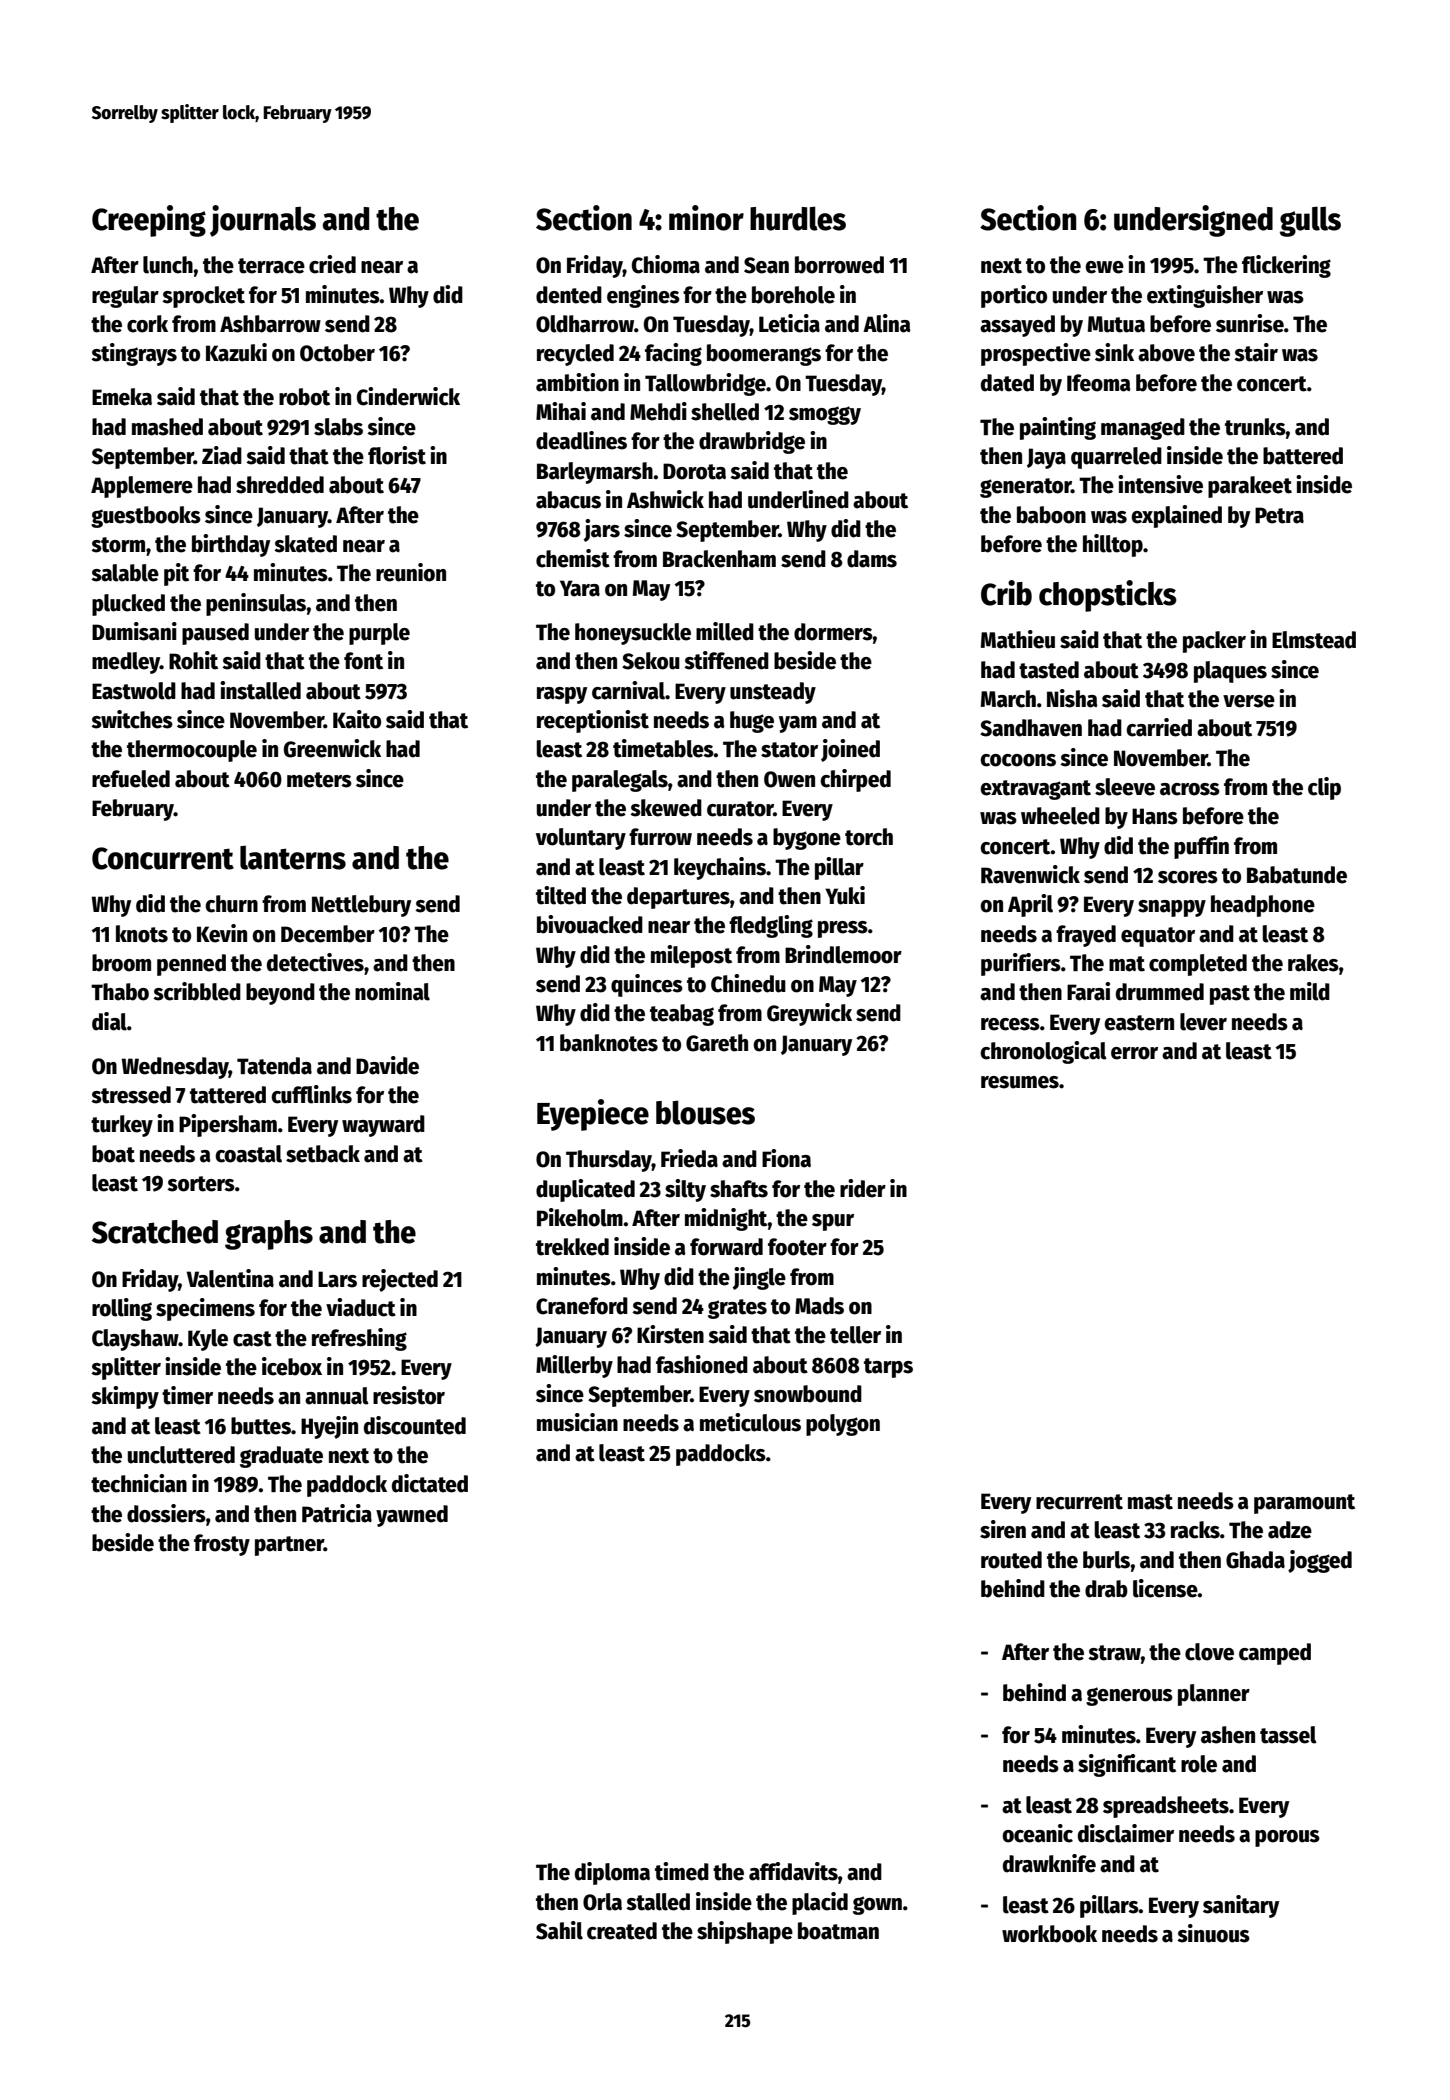  I want to click on mast, so click(1150, 1502).
